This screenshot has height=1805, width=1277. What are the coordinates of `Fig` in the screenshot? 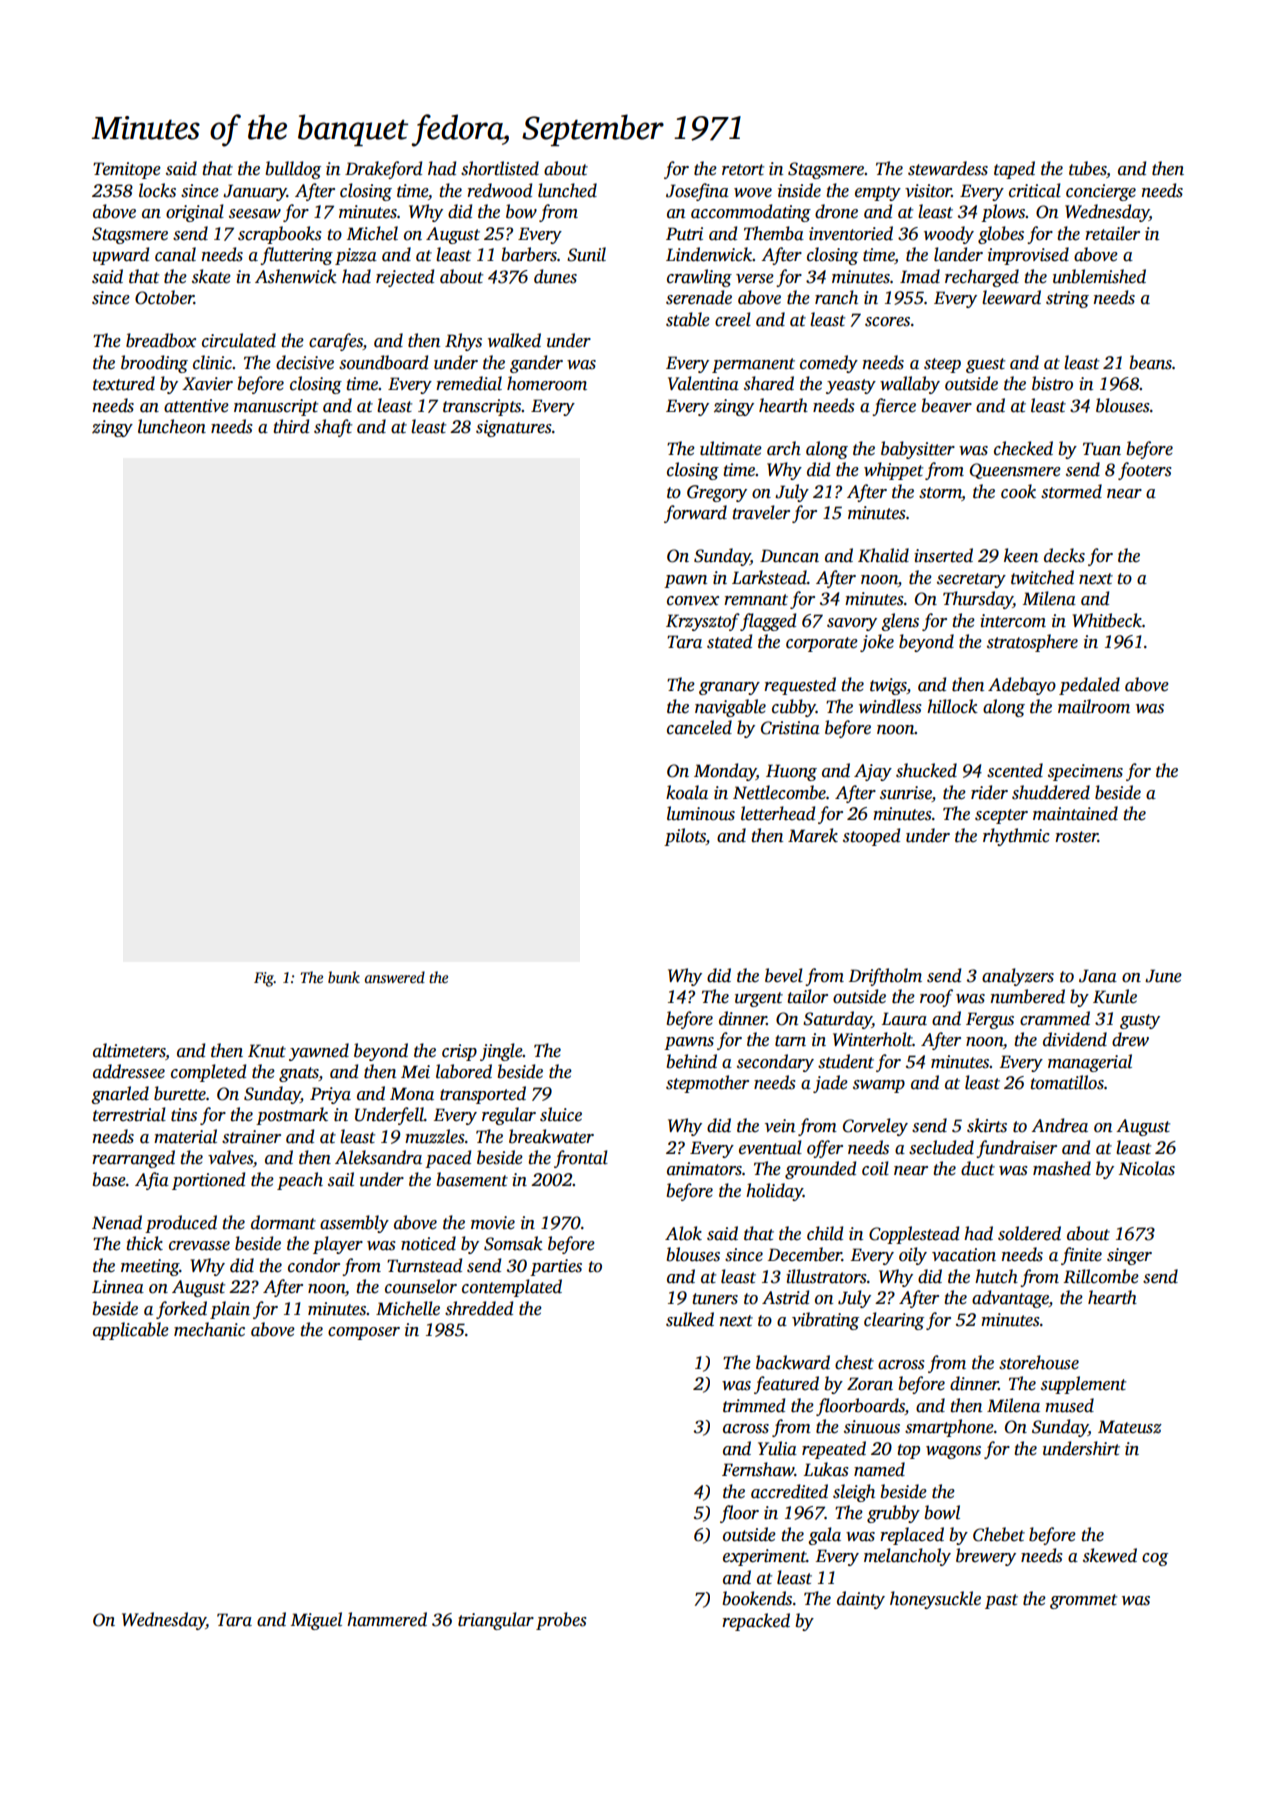 It's located at (264, 979).
